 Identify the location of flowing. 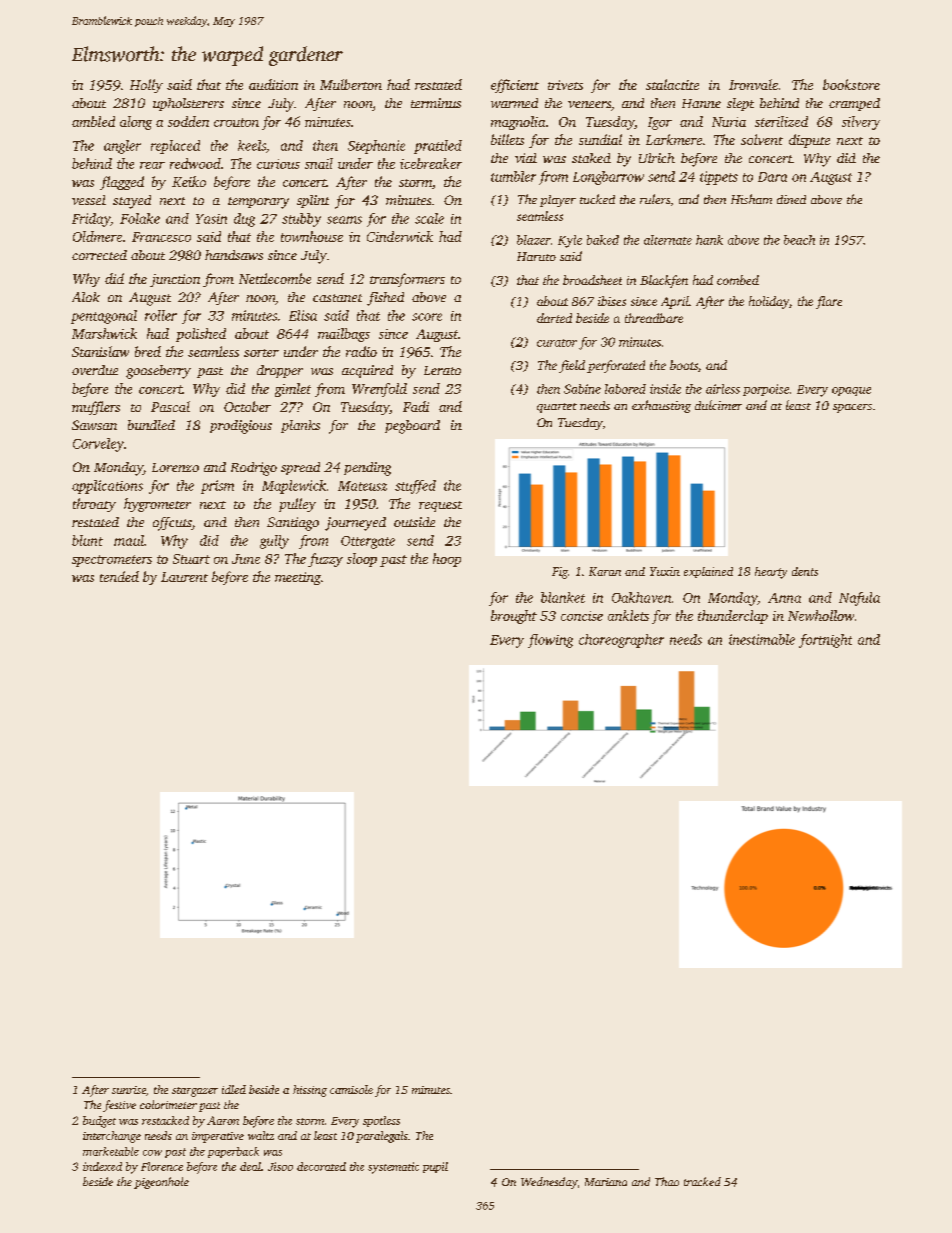
(550, 641).
